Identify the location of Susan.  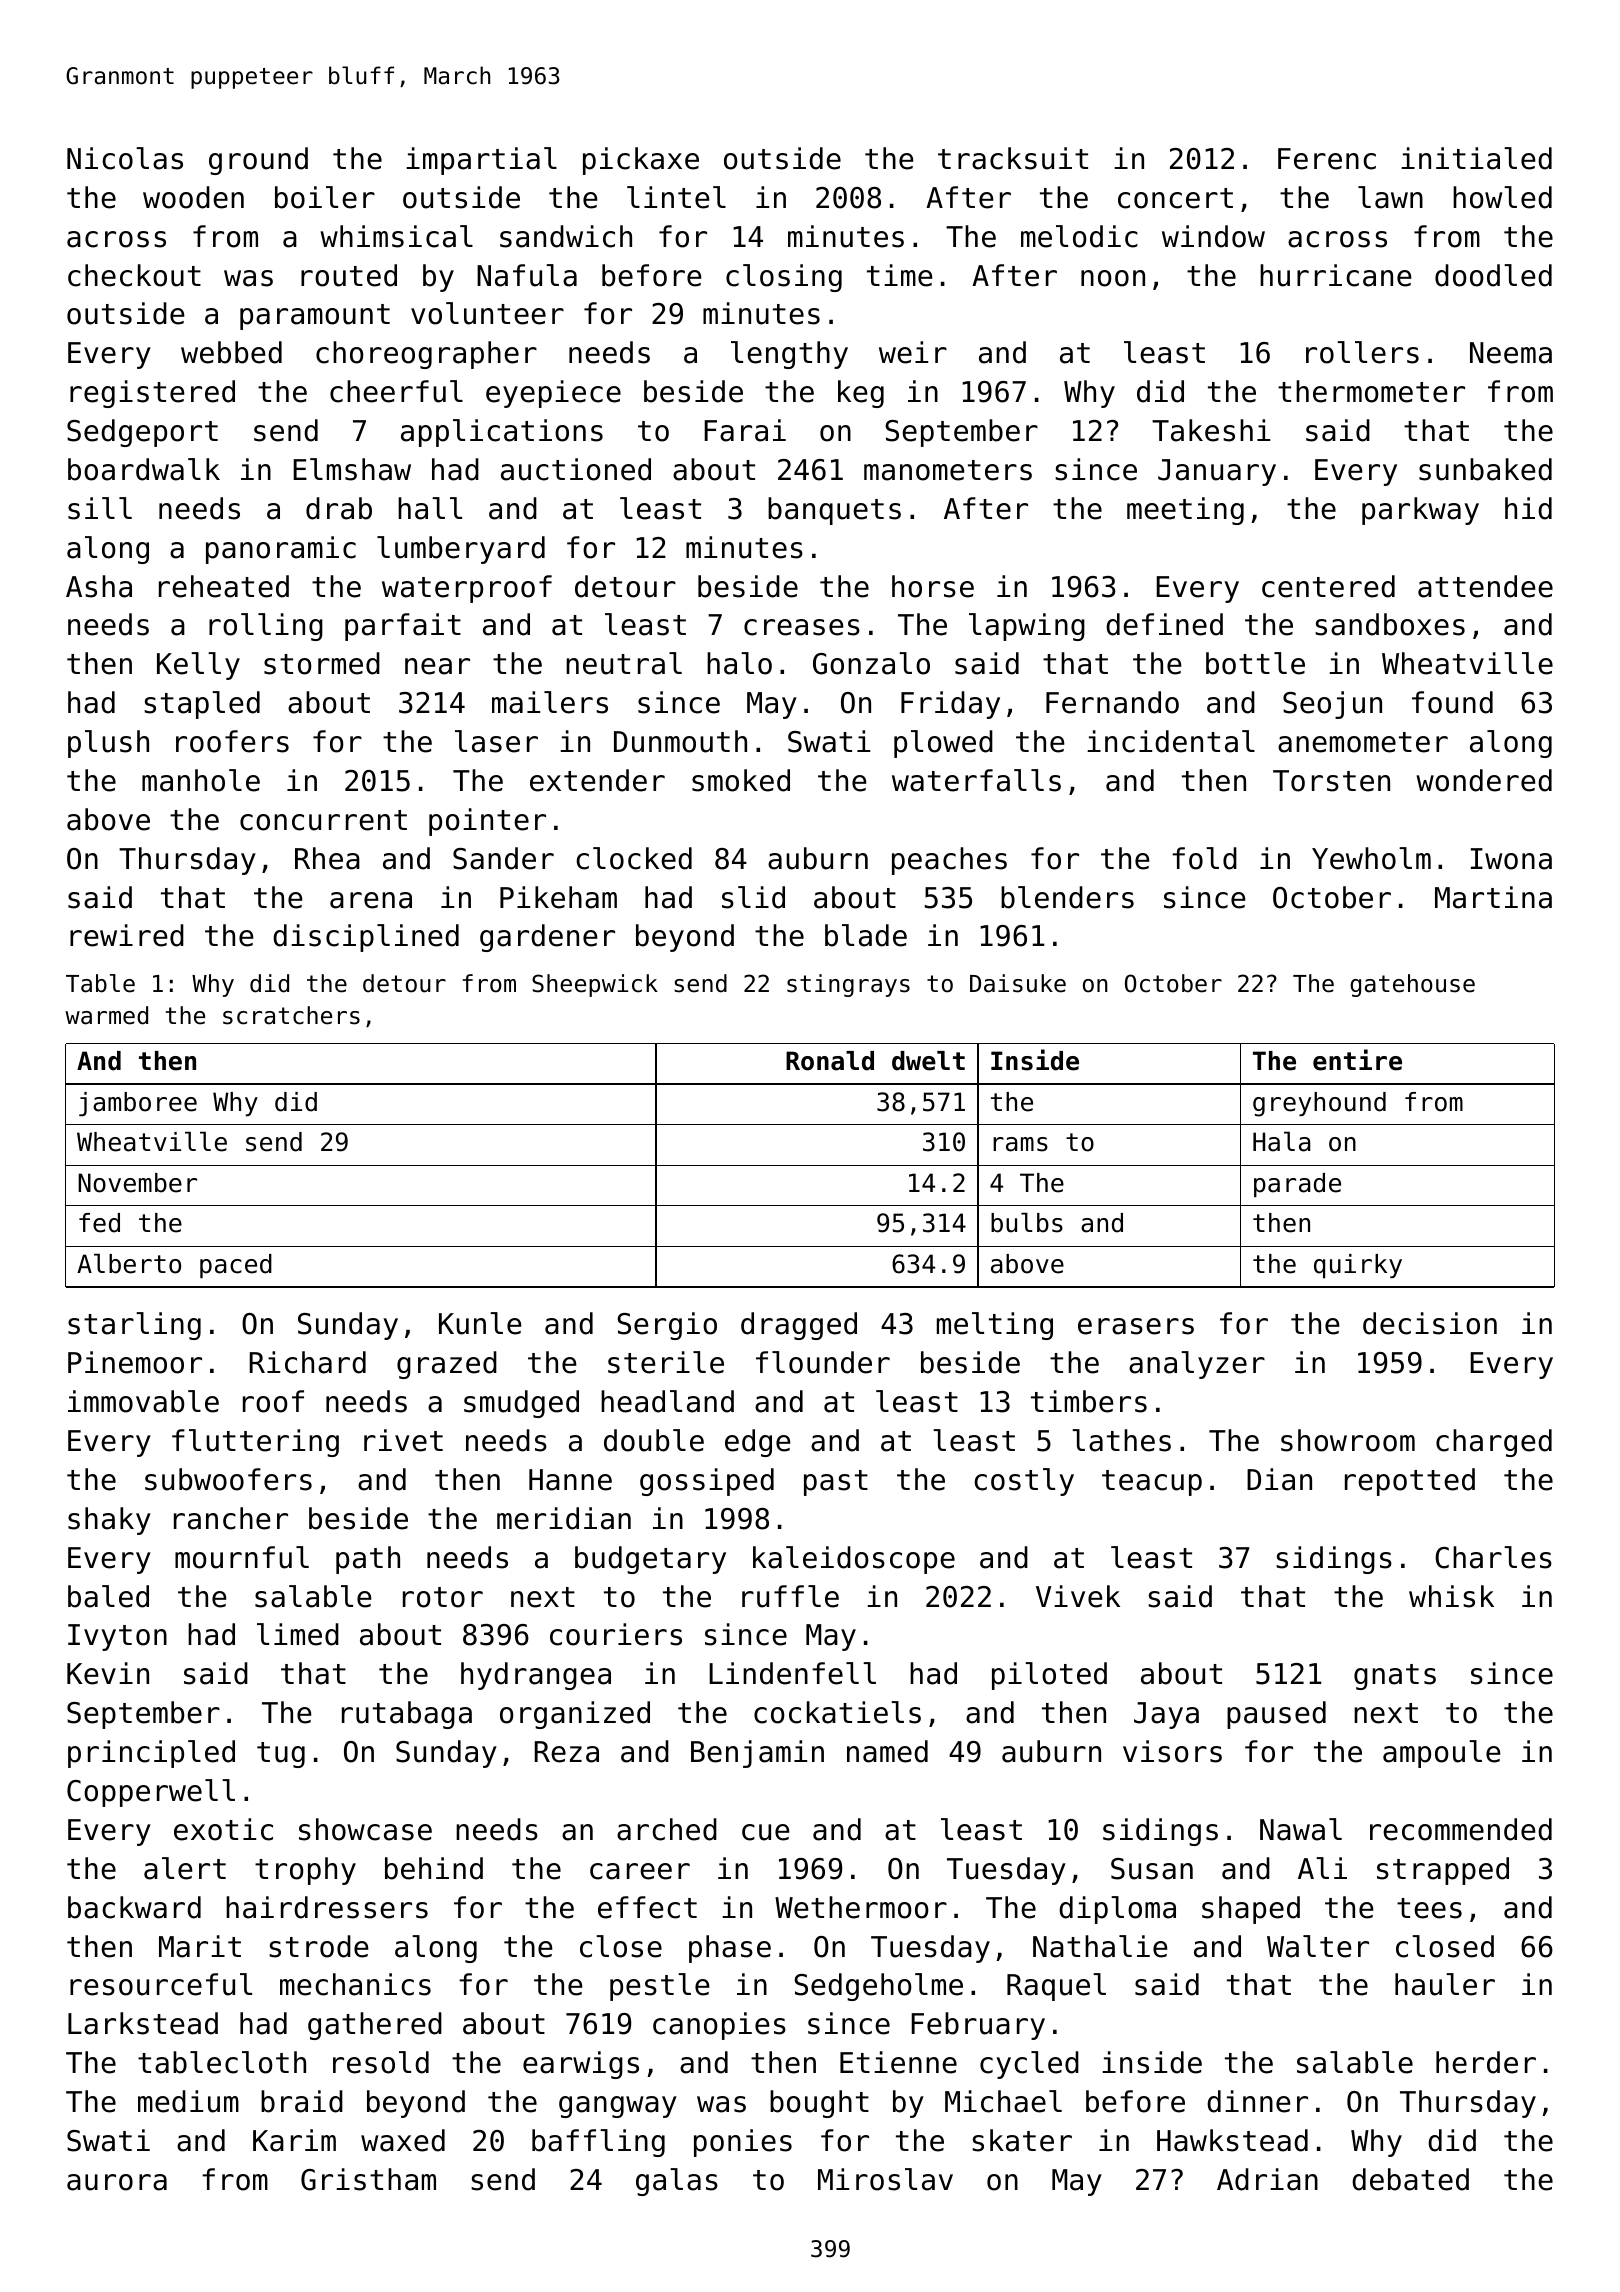
(1152, 1869).
